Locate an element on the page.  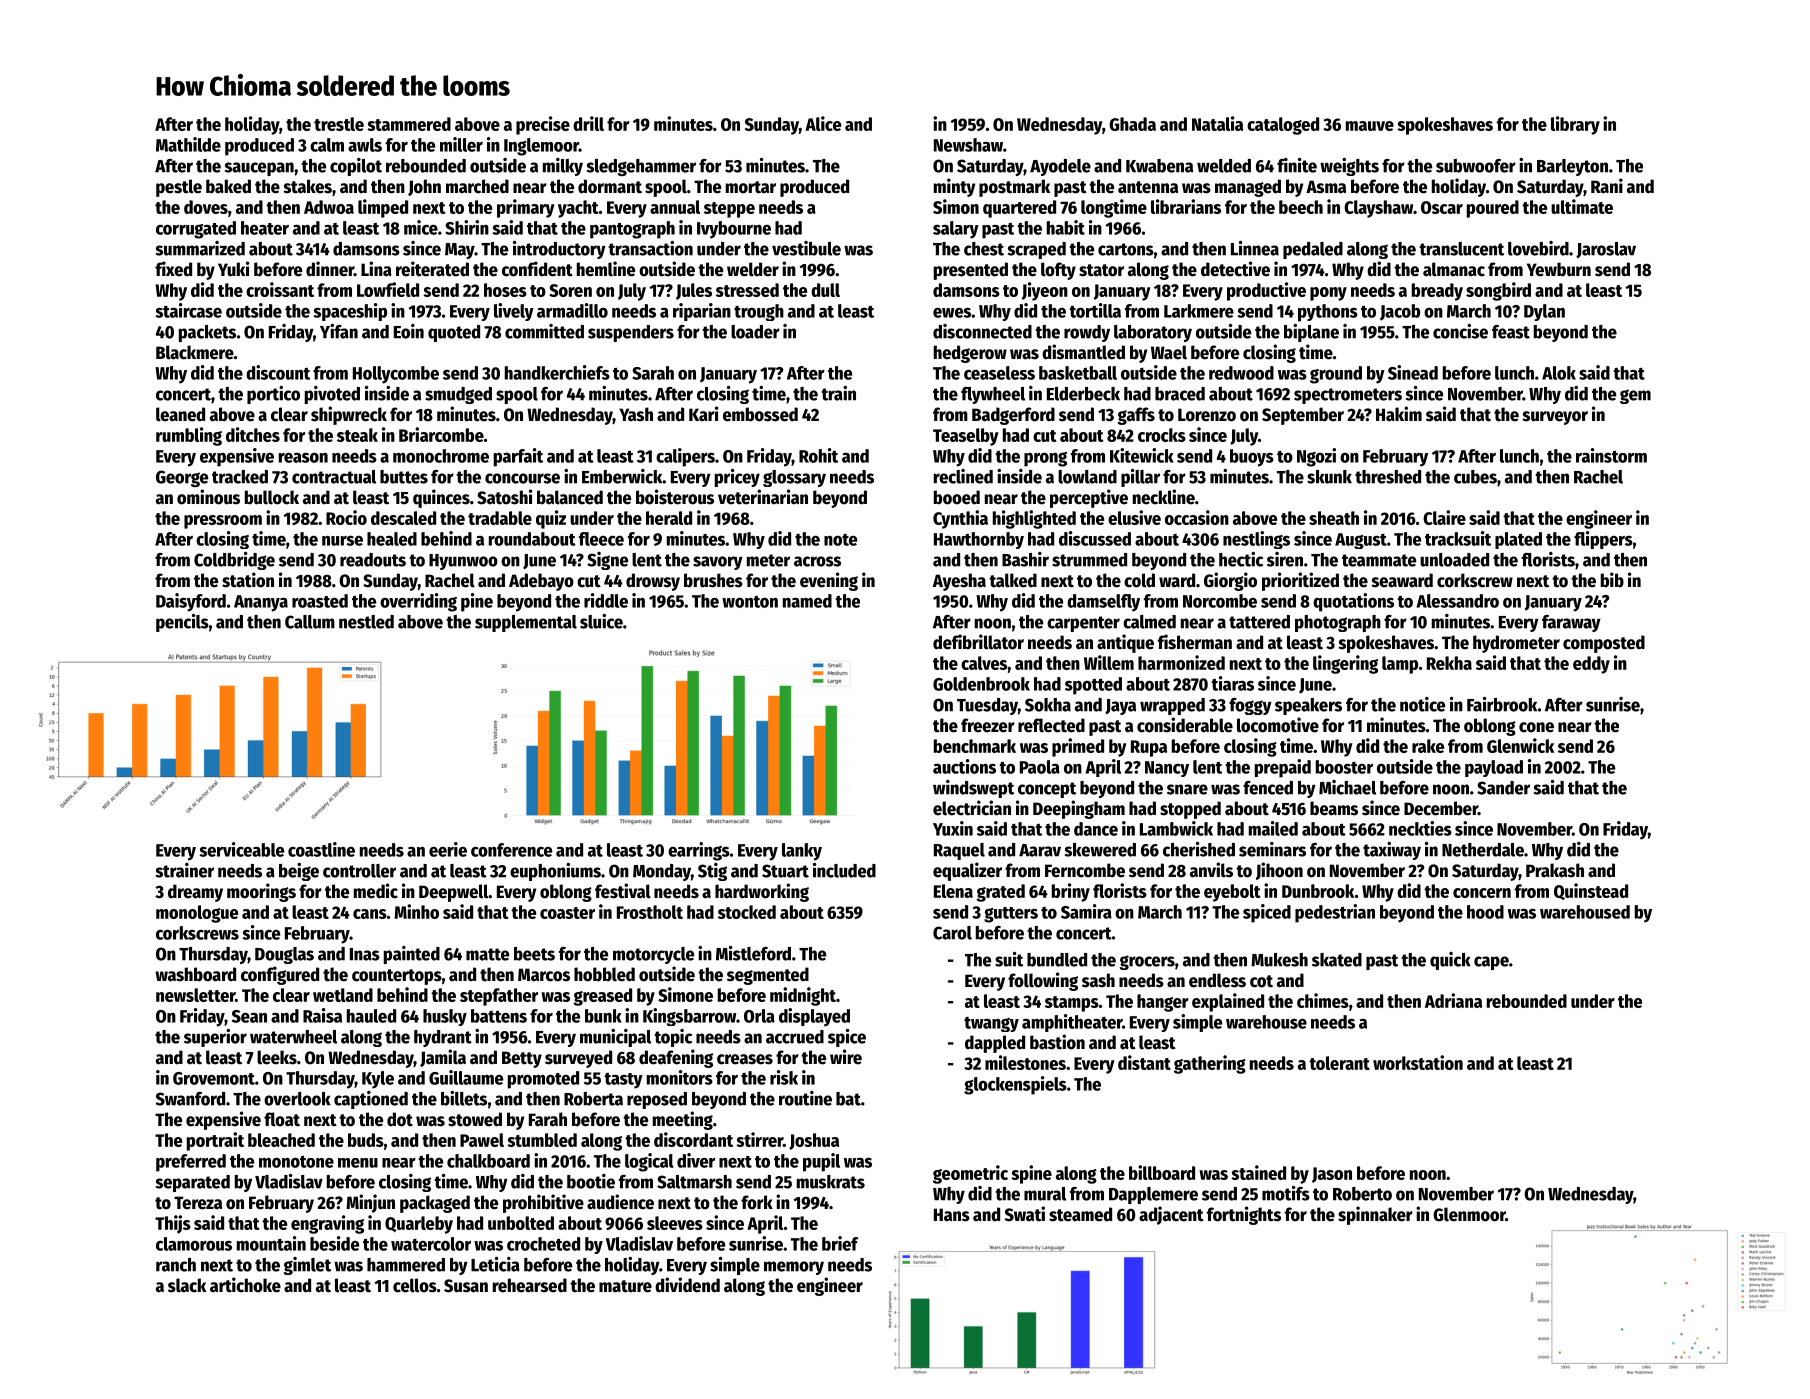
mauve is located at coordinates (1370, 126).
